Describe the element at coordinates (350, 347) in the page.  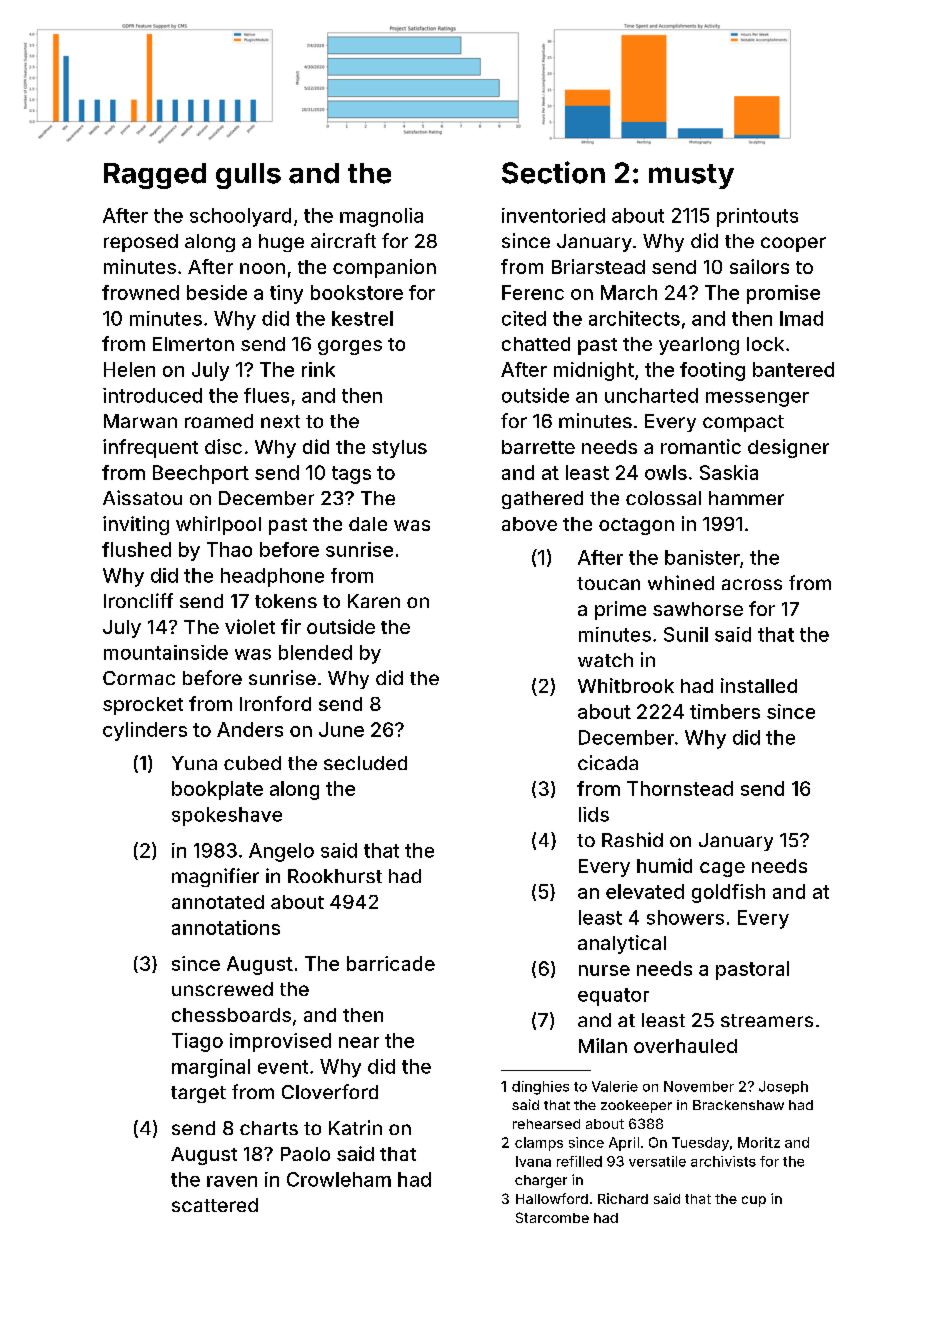
I see `gorges` at that location.
